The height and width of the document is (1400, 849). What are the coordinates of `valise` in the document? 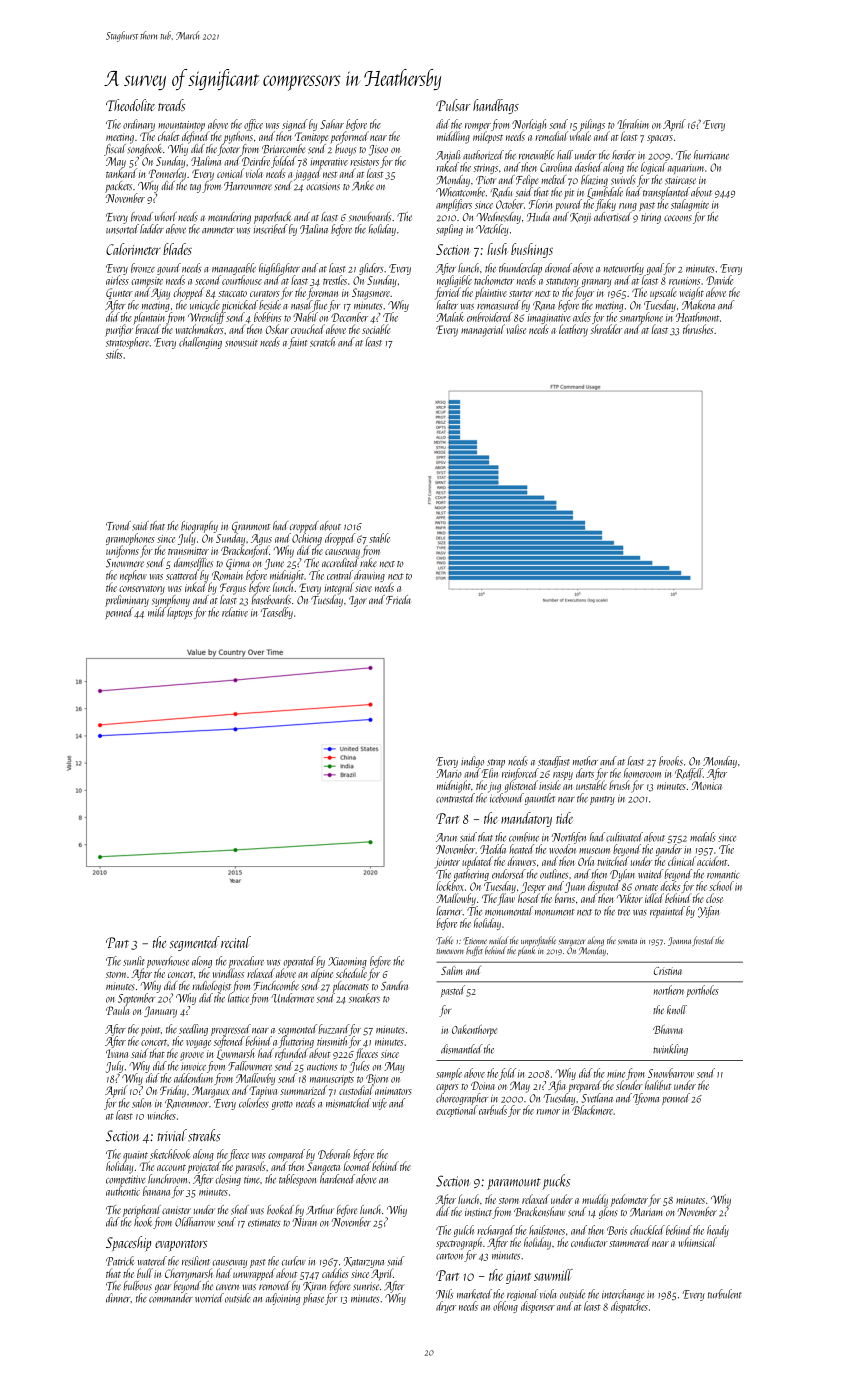 It's located at (516, 329).
